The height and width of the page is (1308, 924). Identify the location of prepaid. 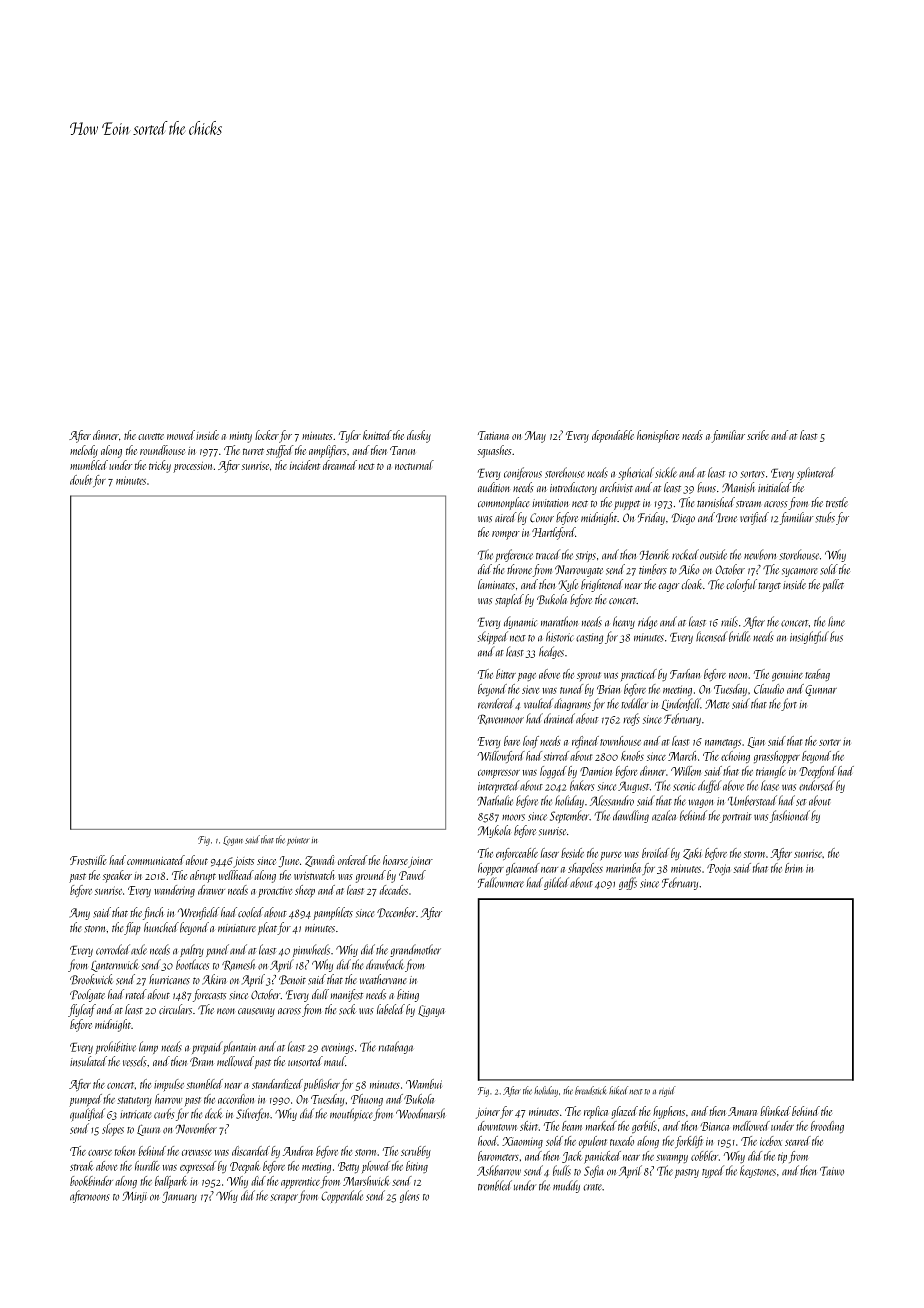
(207, 1047).
